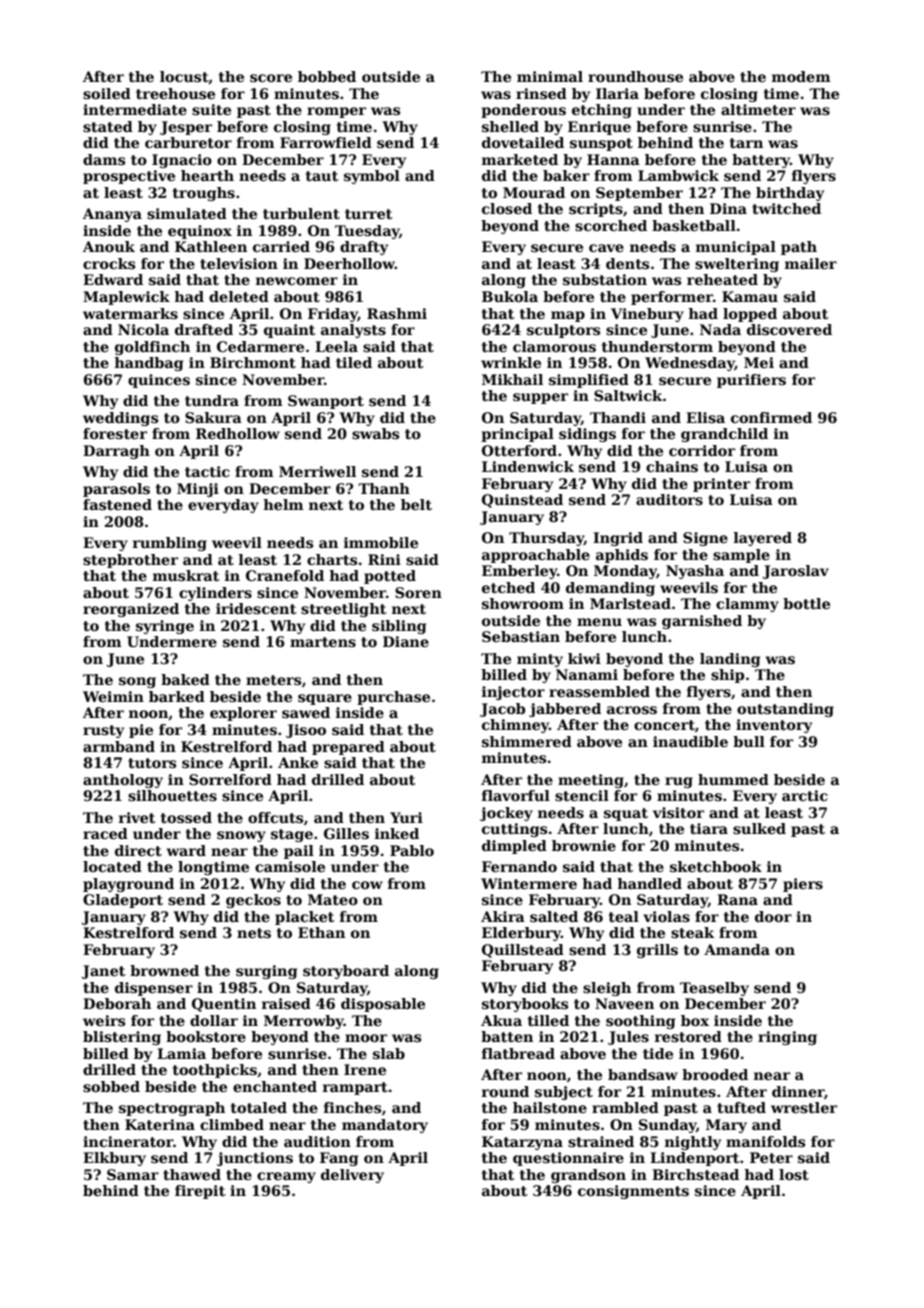  Describe the element at coordinates (326, 142) in the page. I see `Farrowfield` at that location.
